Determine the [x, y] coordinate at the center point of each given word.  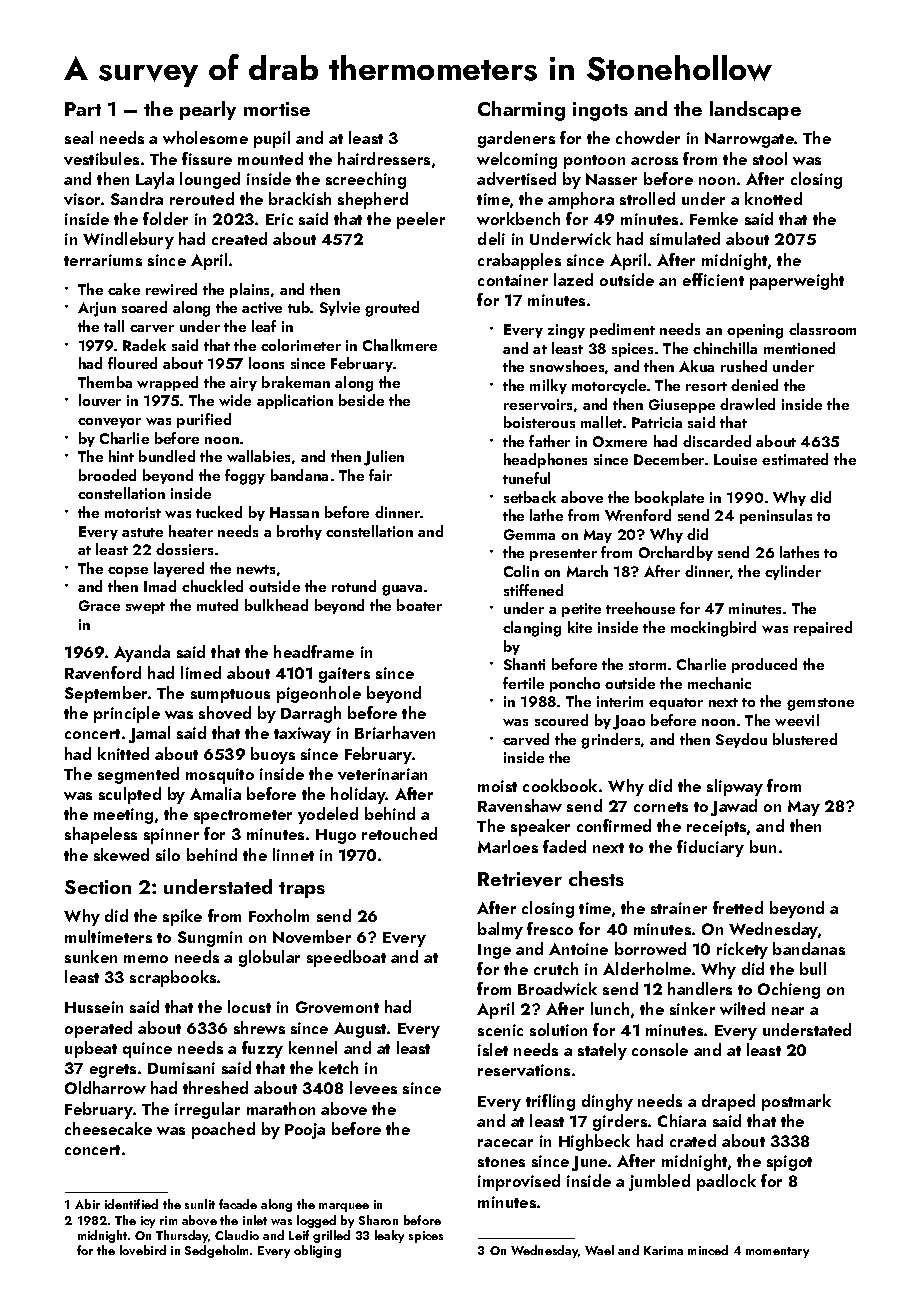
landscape [755, 110]
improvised [519, 1182]
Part [83, 109]
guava [402, 590]
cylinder [793, 572]
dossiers [184, 549]
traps [302, 890]
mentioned [799, 348]
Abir [87, 1204]
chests [596, 878]
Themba [105, 382]
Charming [521, 111]
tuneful [526, 478]
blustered [805, 739]
